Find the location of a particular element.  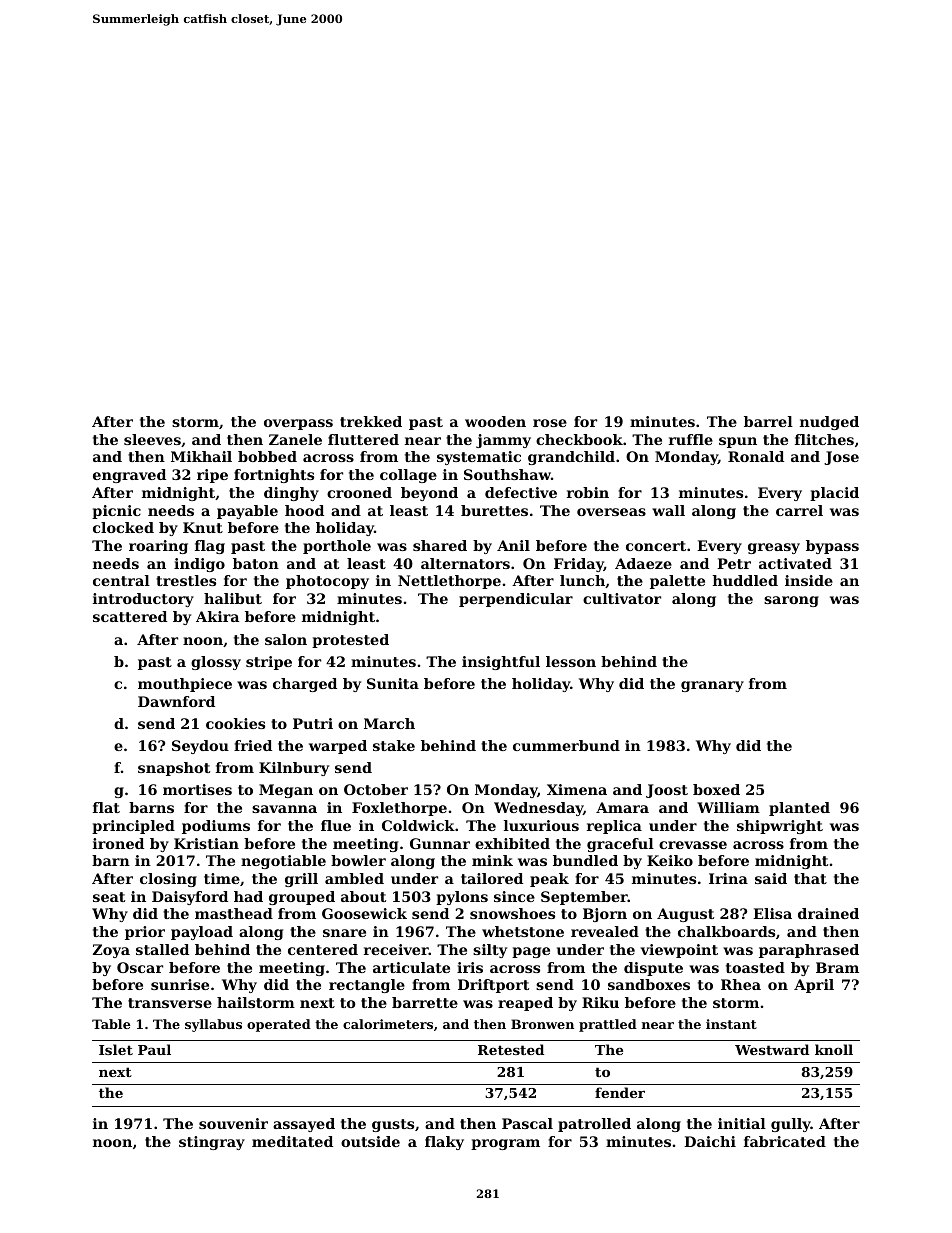

sleeves is located at coordinates (152, 439).
